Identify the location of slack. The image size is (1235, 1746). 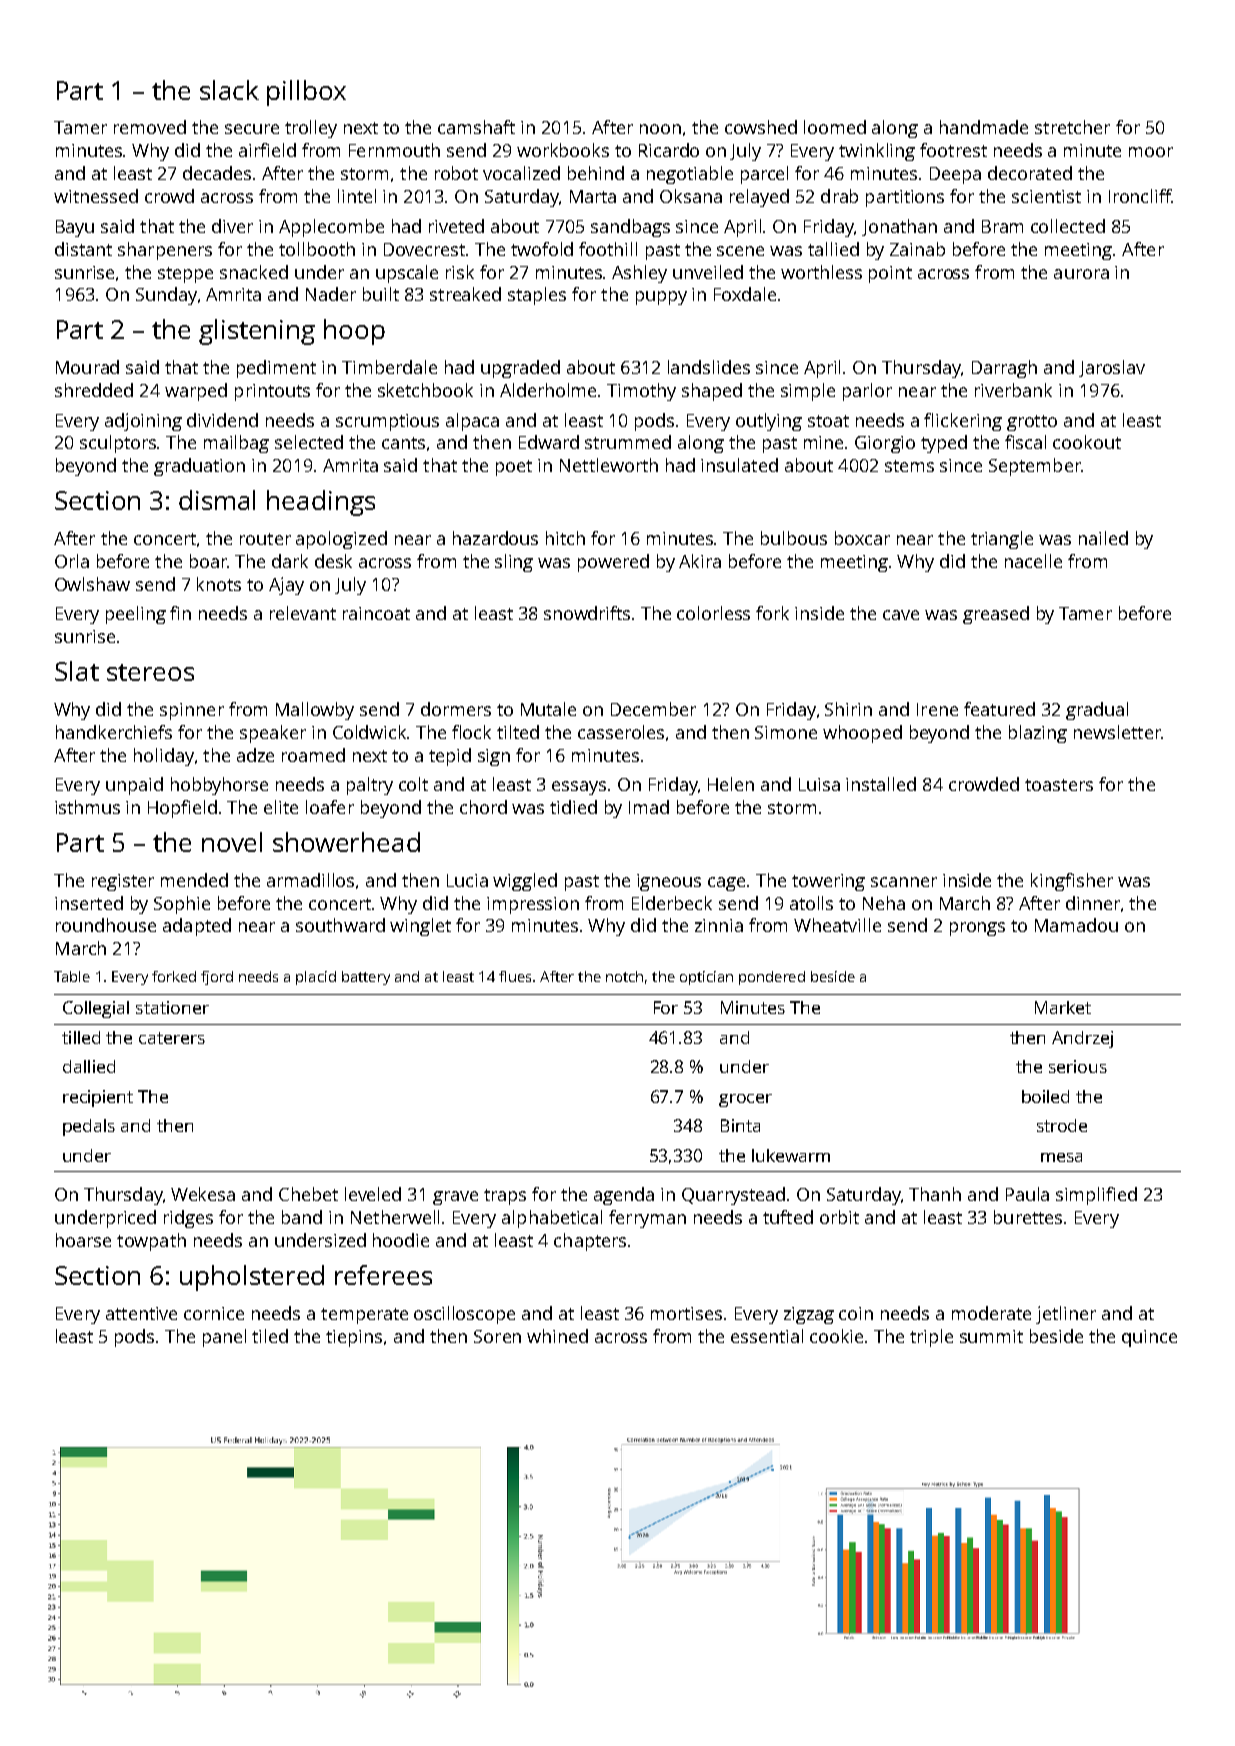
(229, 90).
